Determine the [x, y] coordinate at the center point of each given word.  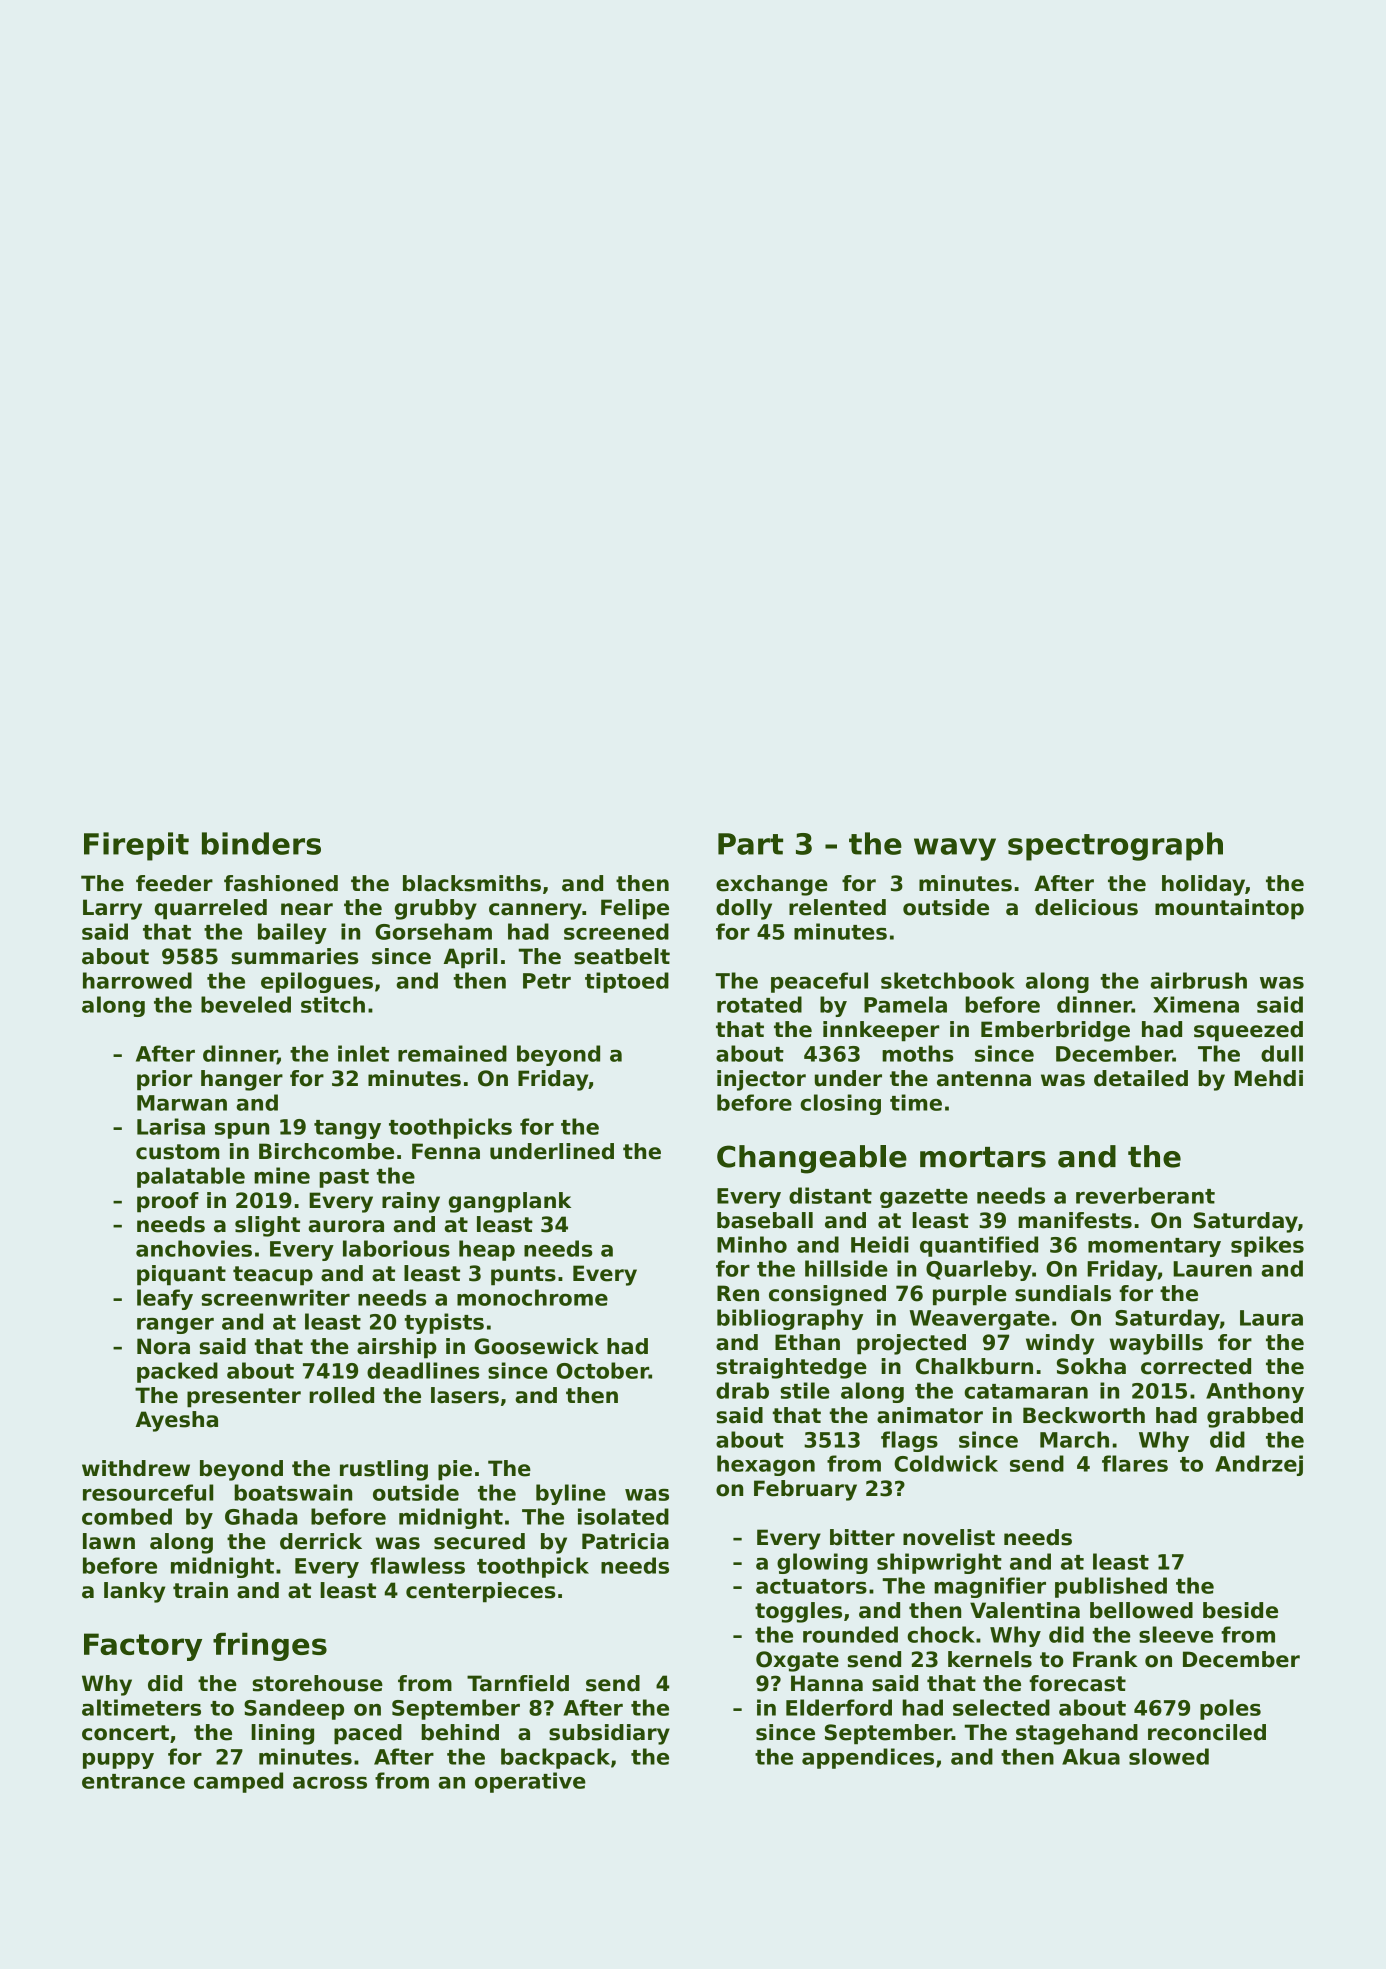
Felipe [635, 909]
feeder [174, 883]
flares [1135, 1463]
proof [168, 1202]
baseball [765, 1220]
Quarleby [979, 1270]
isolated [623, 1516]
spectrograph [1115, 846]
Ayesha [177, 1421]
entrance [133, 1781]
